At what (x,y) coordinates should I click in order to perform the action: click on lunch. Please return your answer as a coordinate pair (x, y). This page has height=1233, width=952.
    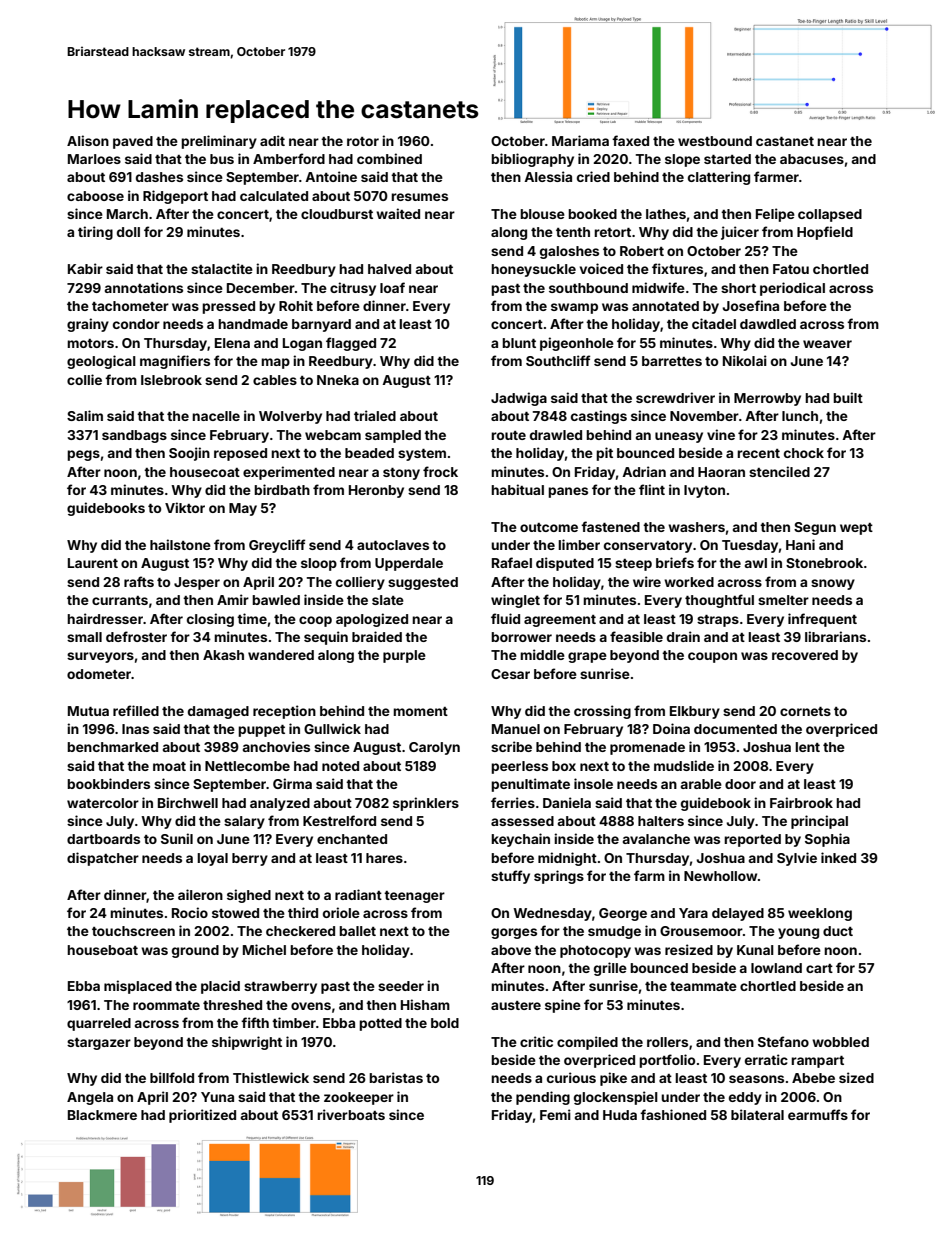
    Looking at the image, I should click on (800, 416).
